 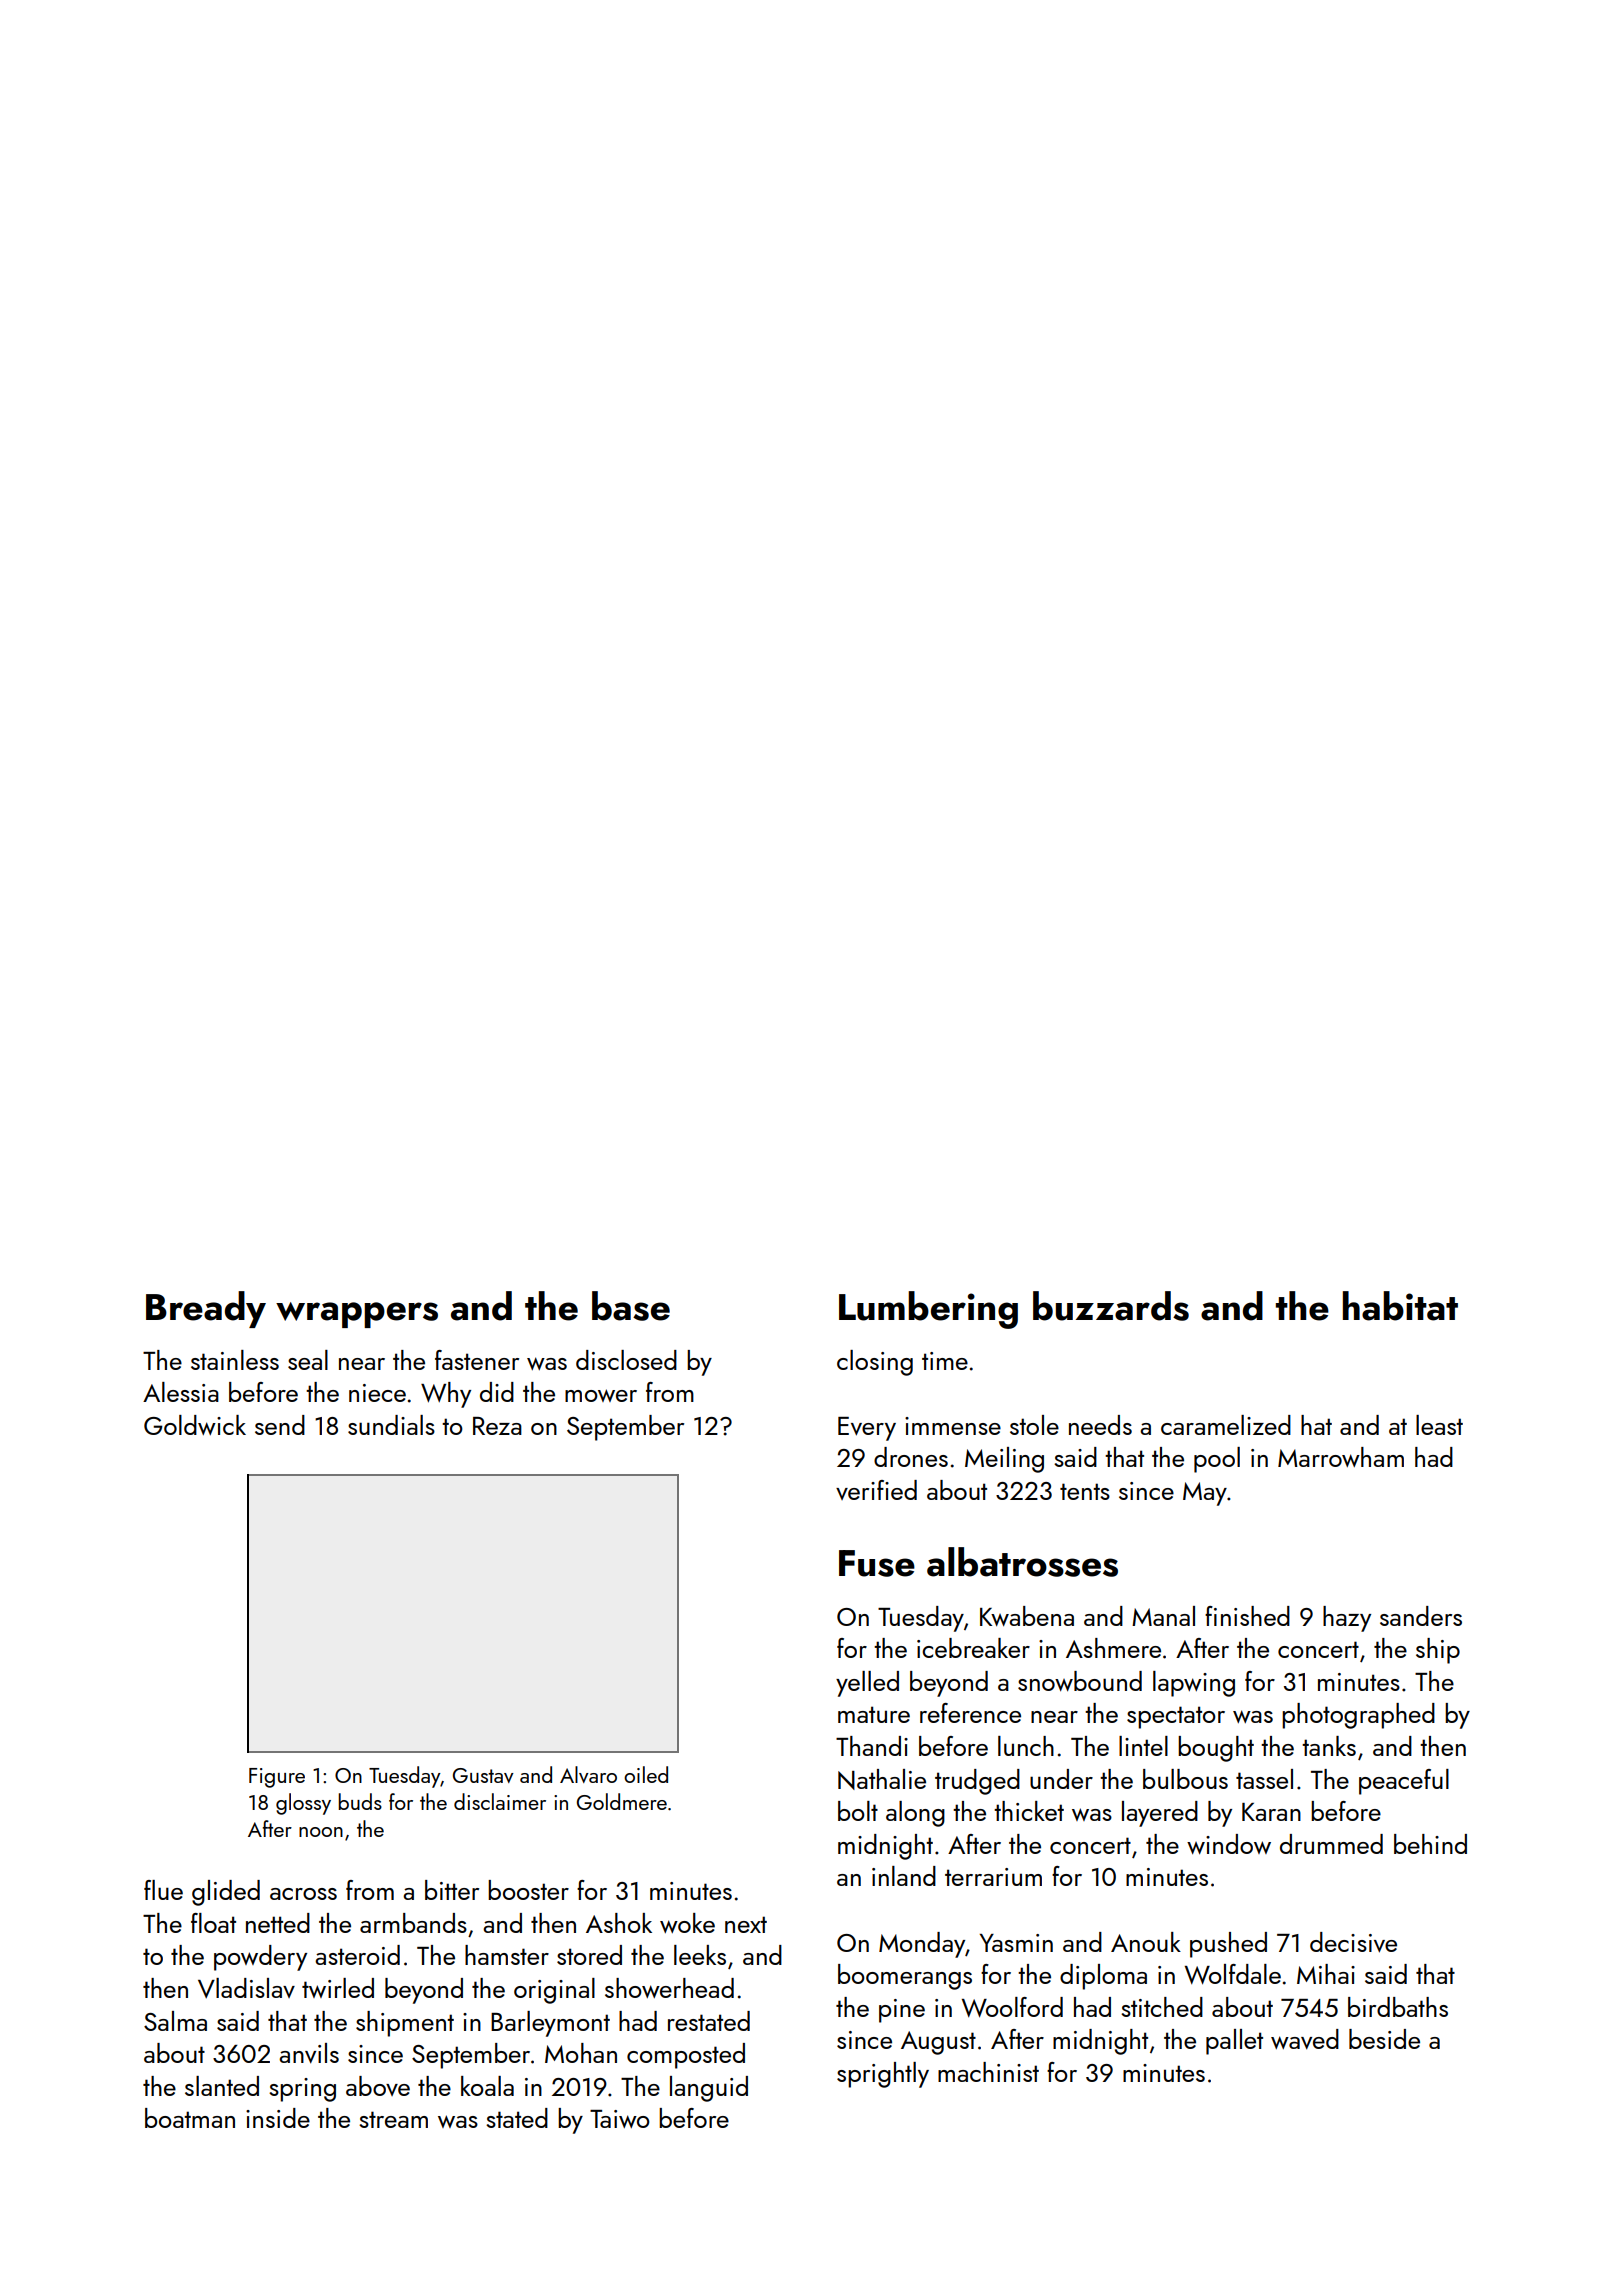 I want to click on wrappers, so click(x=357, y=1315).
